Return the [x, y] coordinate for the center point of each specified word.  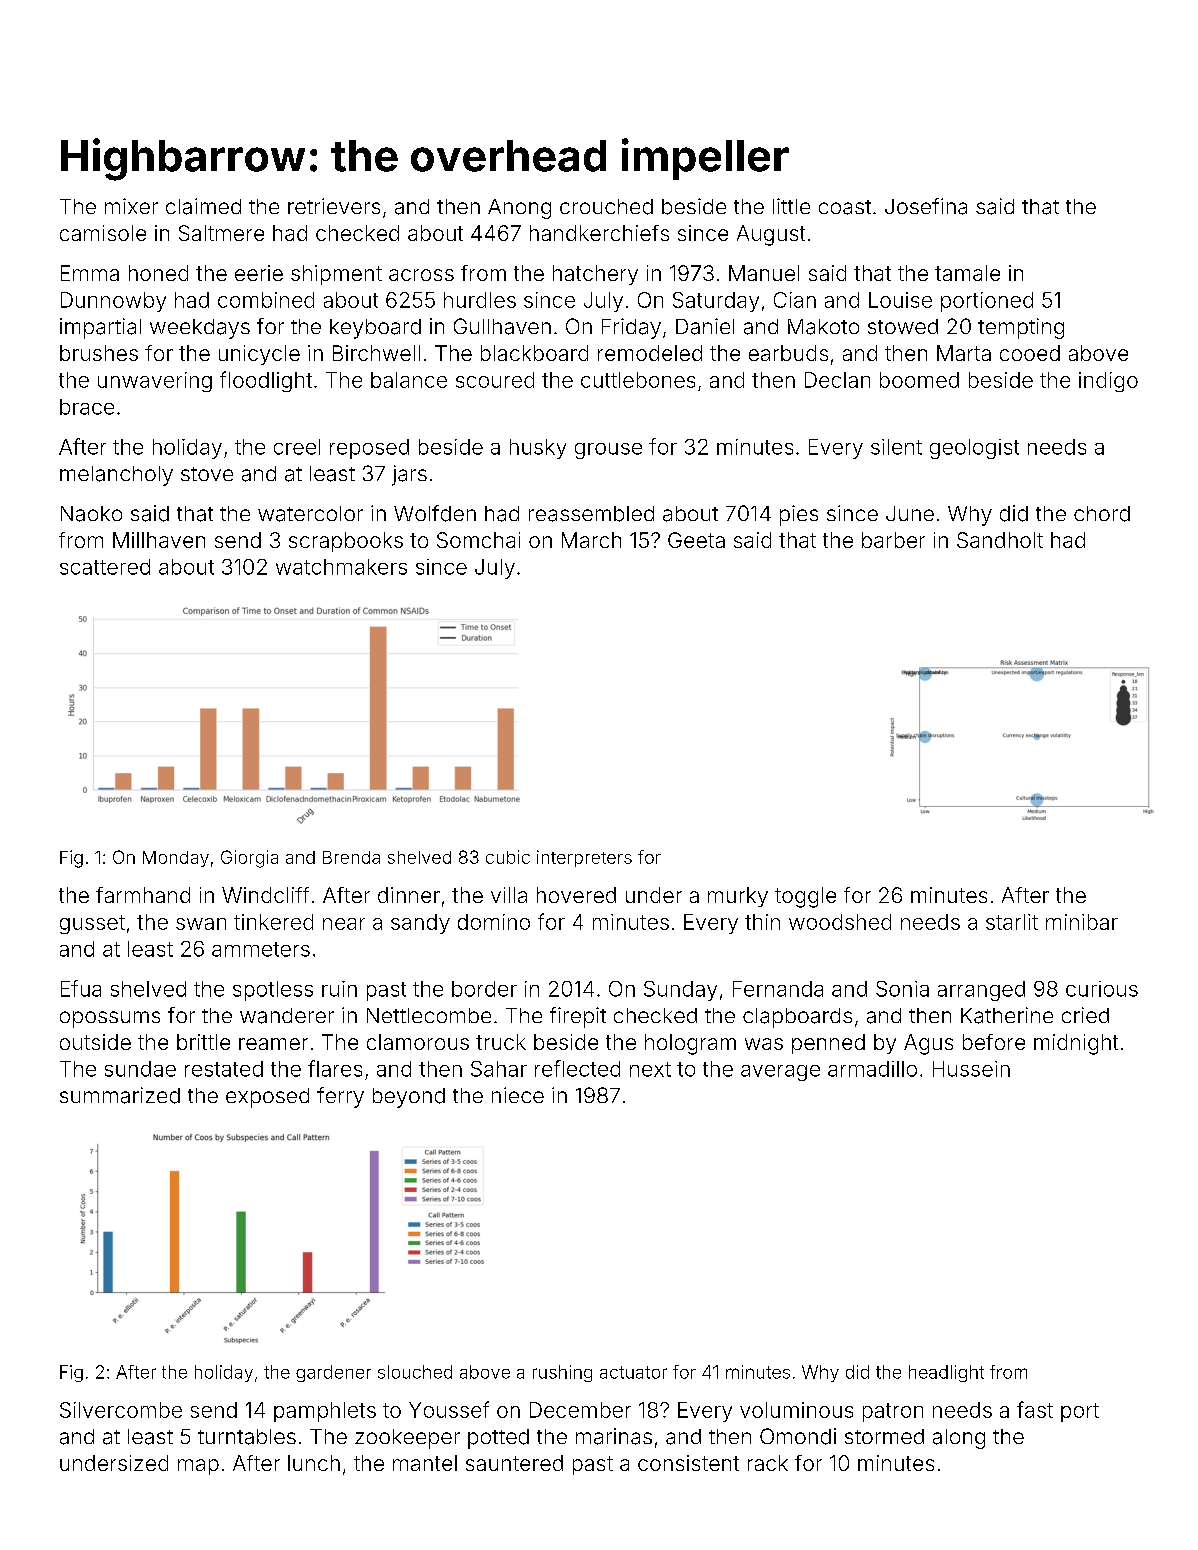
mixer [131, 206]
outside [95, 1042]
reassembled [591, 514]
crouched [606, 207]
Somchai [478, 540]
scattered [105, 567]
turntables [247, 1437]
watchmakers [341, 567]
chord [1102, 514]
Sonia [902, 989]
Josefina [926, 206]
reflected [577, 1068]
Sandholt [1000, 540]
